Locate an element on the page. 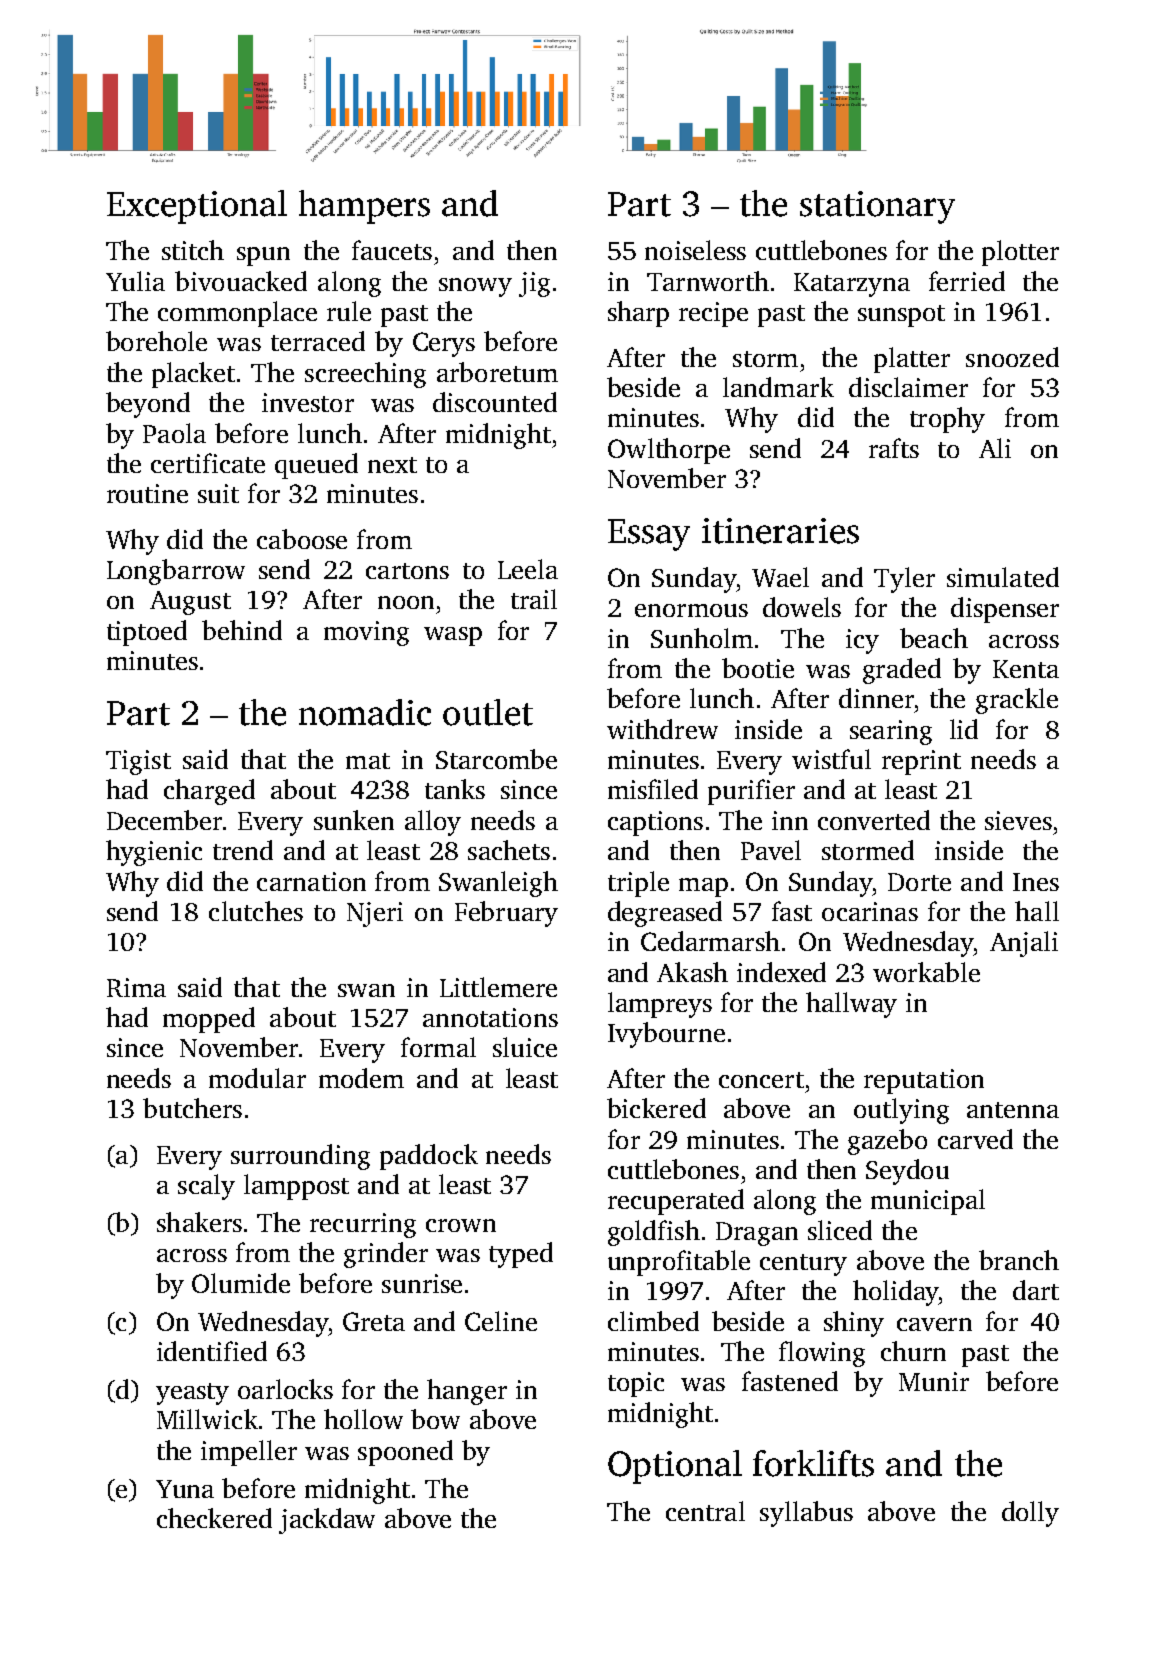 This page has height=1654, width=1165. Dorte is located at coordinates (919, 882).
